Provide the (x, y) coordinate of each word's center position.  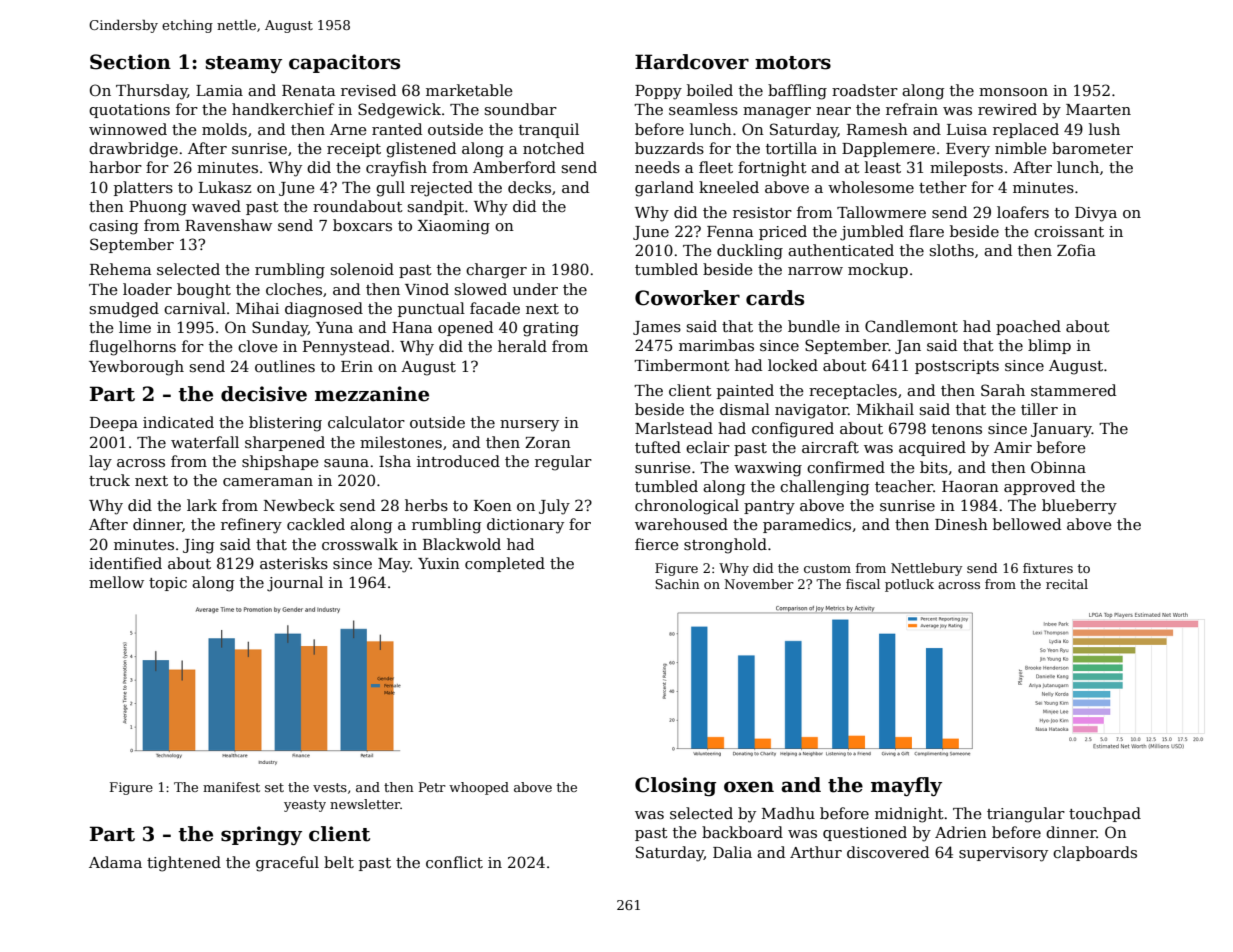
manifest (231, 787)
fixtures (1048, 568)
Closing (675, 786)
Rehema (121, 269)
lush (1104, 129)
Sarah (1003, 390)
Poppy (658, 92)
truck (109, 480)
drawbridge (133, 150)
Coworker (687, 298)
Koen (493, 505)
